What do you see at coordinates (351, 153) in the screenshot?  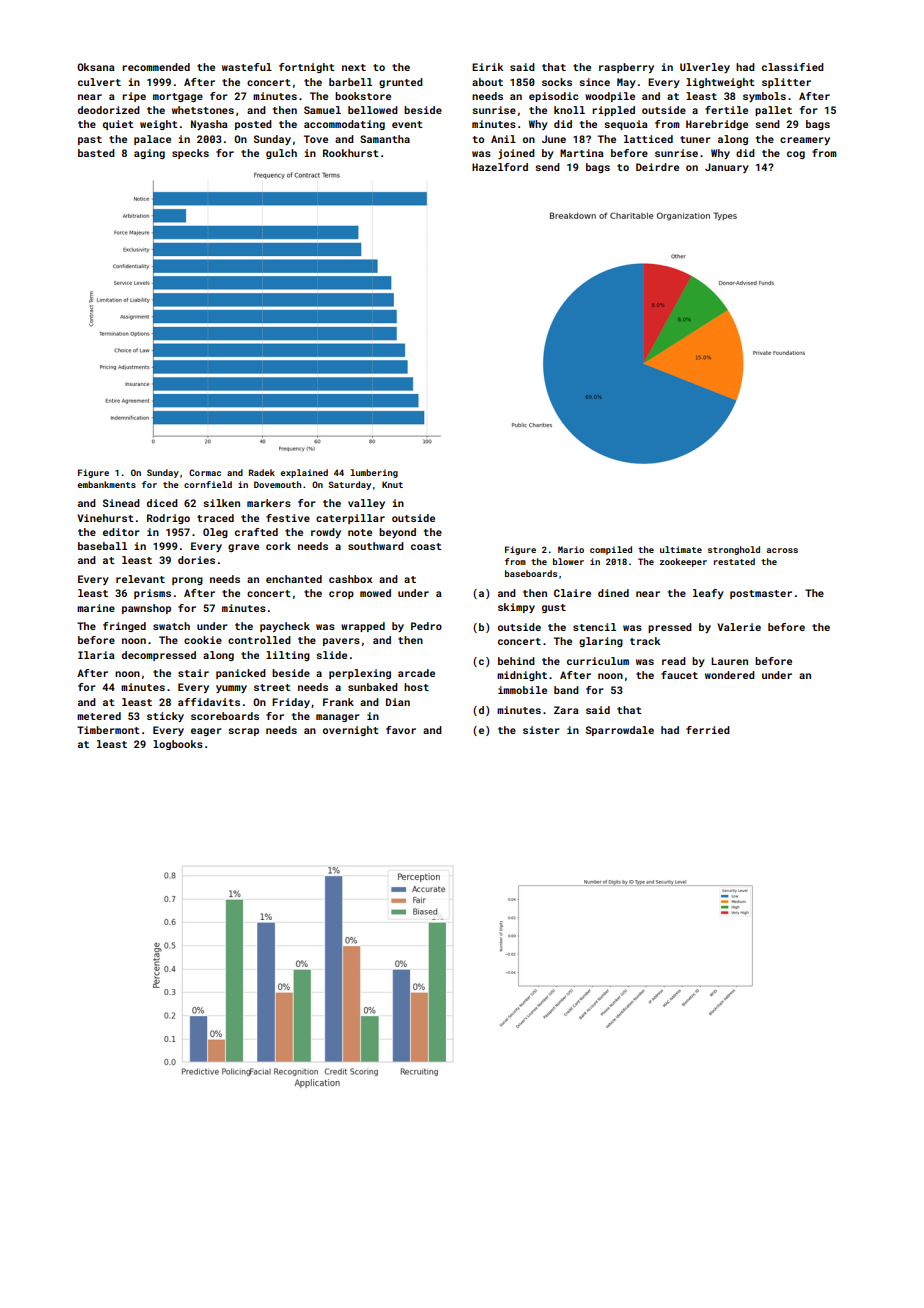 I see `Rookhurst` at bounding box center [351, 153].
